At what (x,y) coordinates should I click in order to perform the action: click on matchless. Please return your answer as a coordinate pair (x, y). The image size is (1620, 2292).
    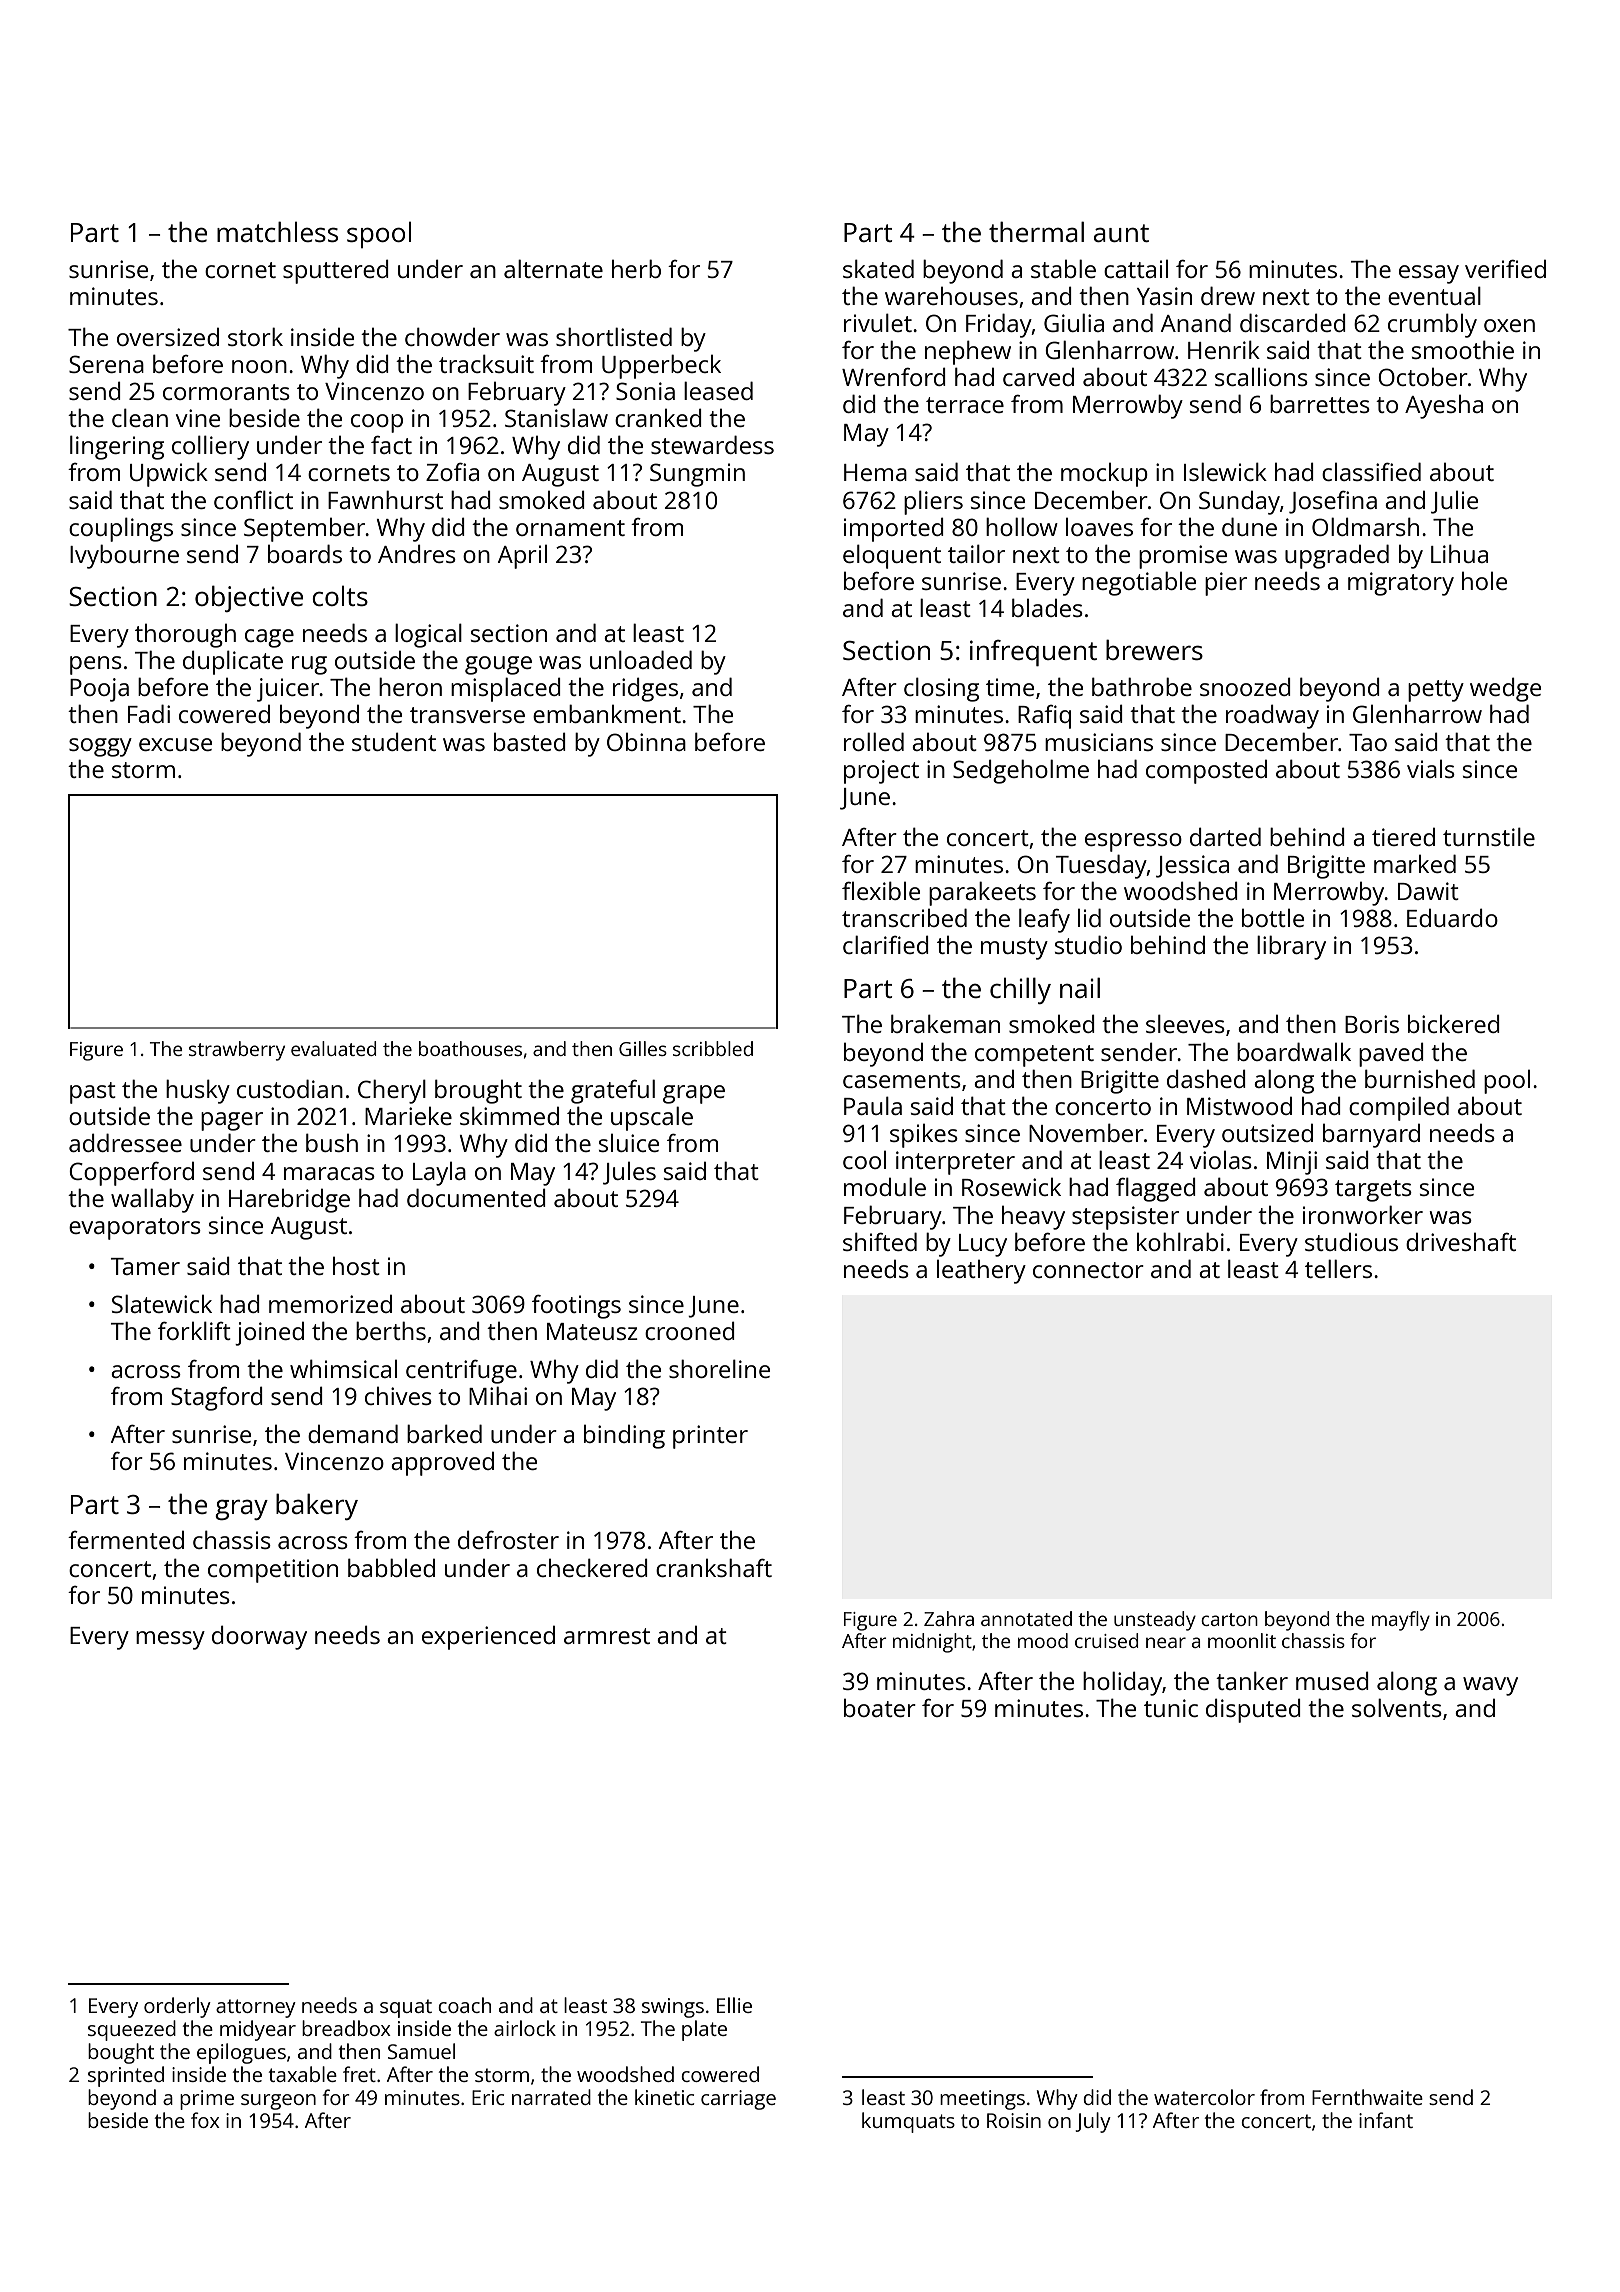
    Looking at the image, I should click on (277, 231).
